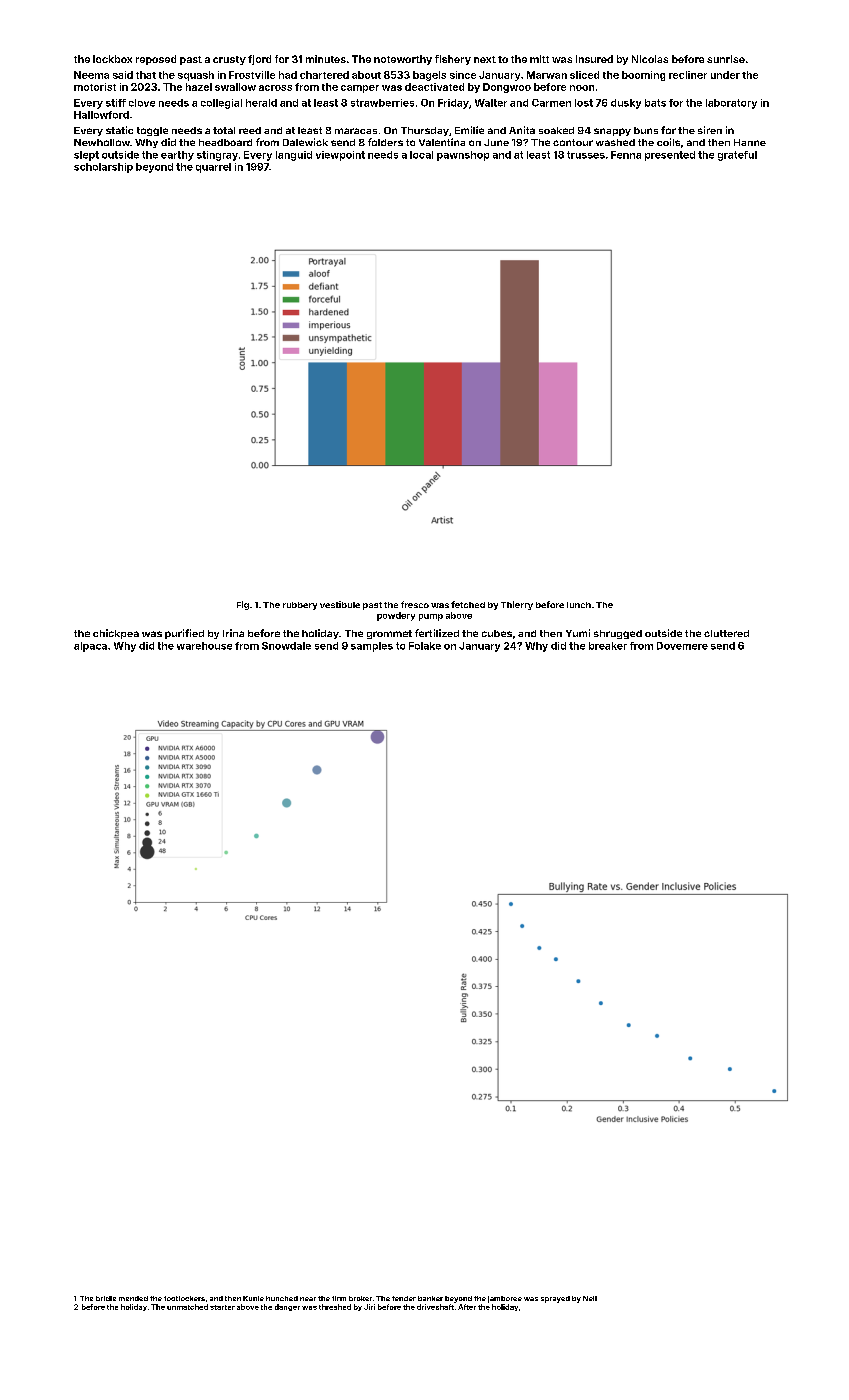 This screenshot has width=849, height=1400. I want to click on After, so click(467, 1307).
